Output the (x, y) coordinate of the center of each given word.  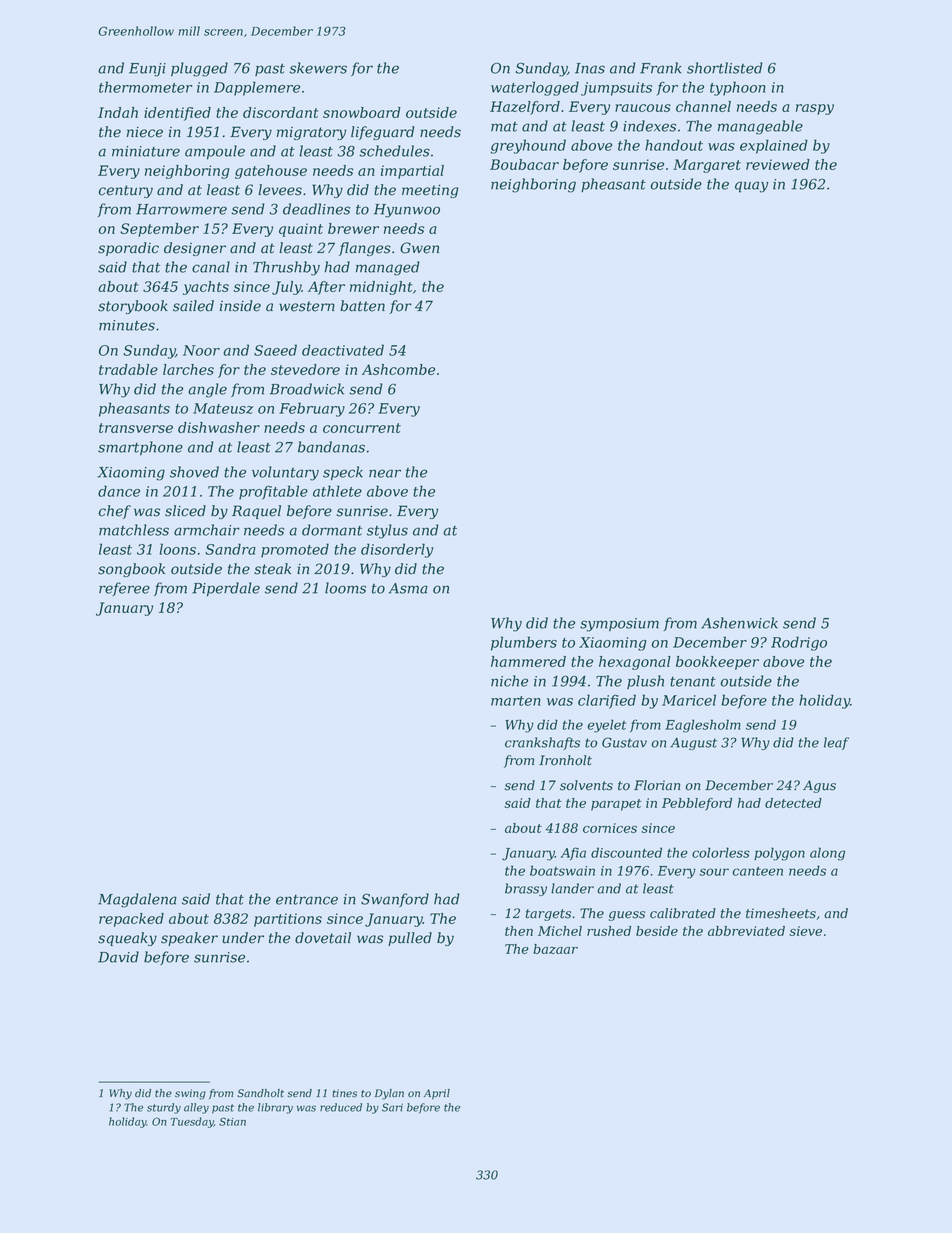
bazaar (555, 949)
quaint (301, 230)
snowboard (362, 112)
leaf (836, 743)
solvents (586, 785)
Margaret (707, 166)
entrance (307, 900)
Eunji (147, 70)
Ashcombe (398, 369)
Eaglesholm (703, 726)
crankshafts (542, 743)
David (118, 957)
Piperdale (226, 589)
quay (751, 187)
